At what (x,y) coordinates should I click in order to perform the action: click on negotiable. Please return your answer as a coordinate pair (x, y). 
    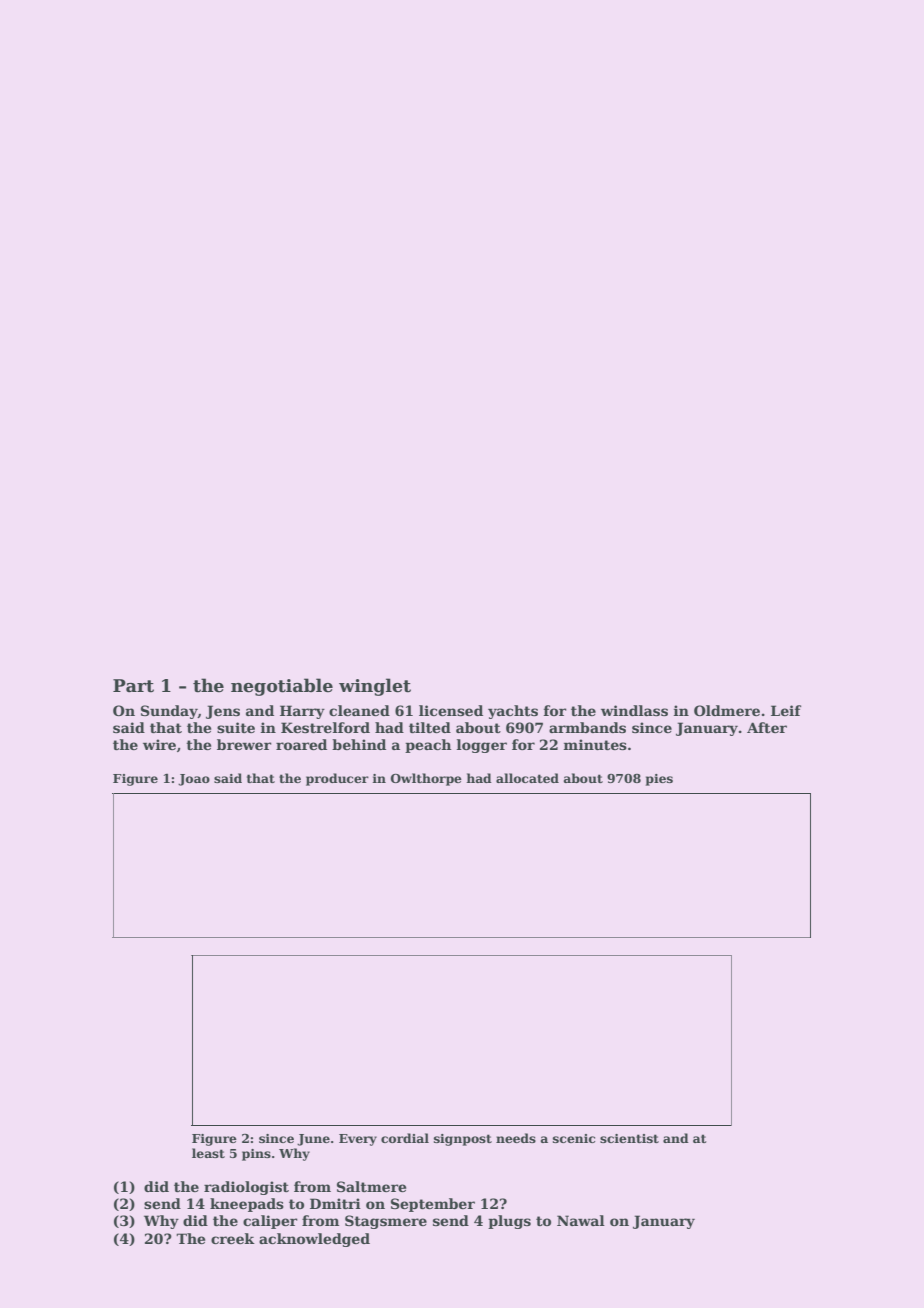
    Looking at the image, I should click on (282, 687).
